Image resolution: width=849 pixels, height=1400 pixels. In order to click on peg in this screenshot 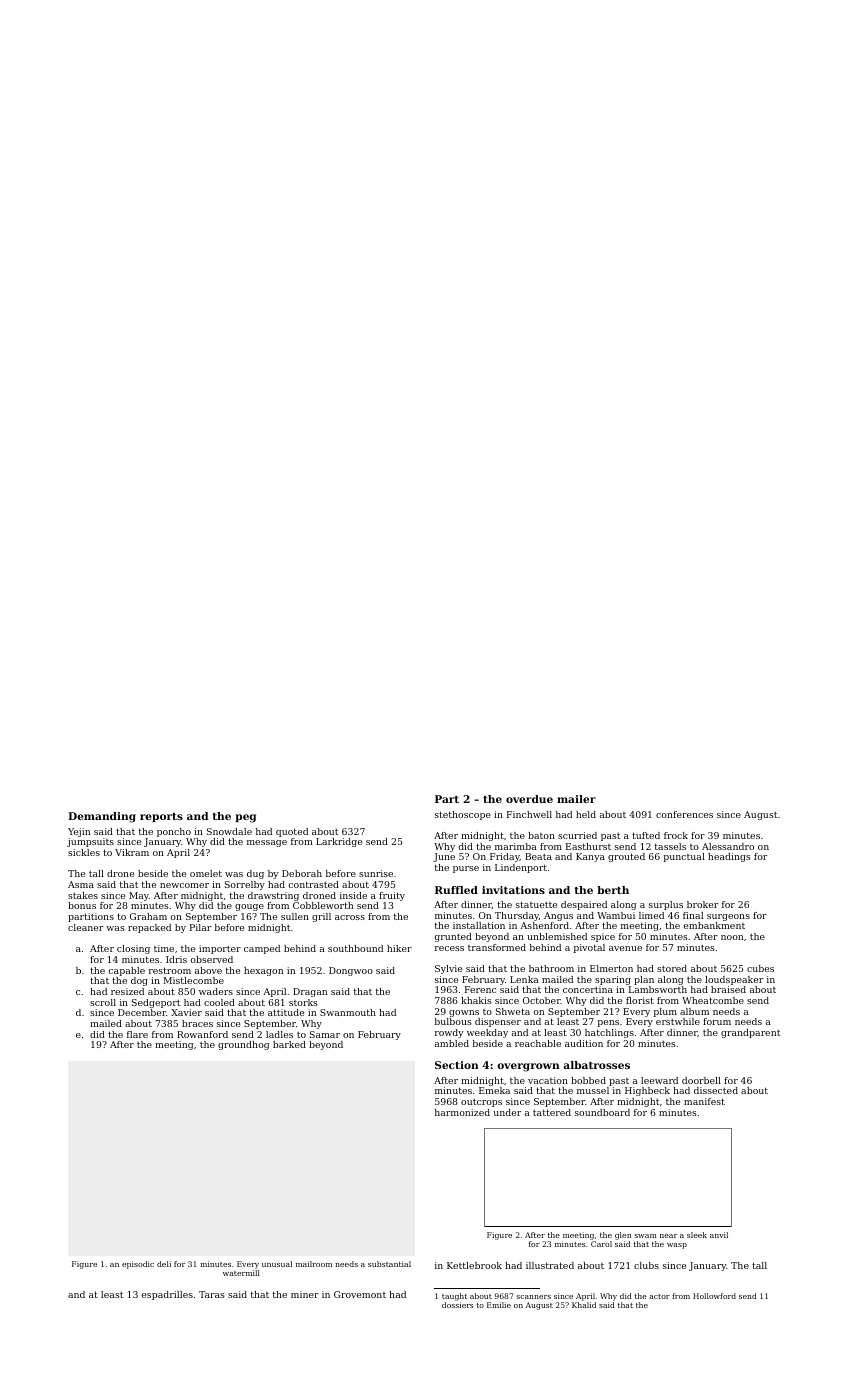, I will do `click(245, 818)`.
